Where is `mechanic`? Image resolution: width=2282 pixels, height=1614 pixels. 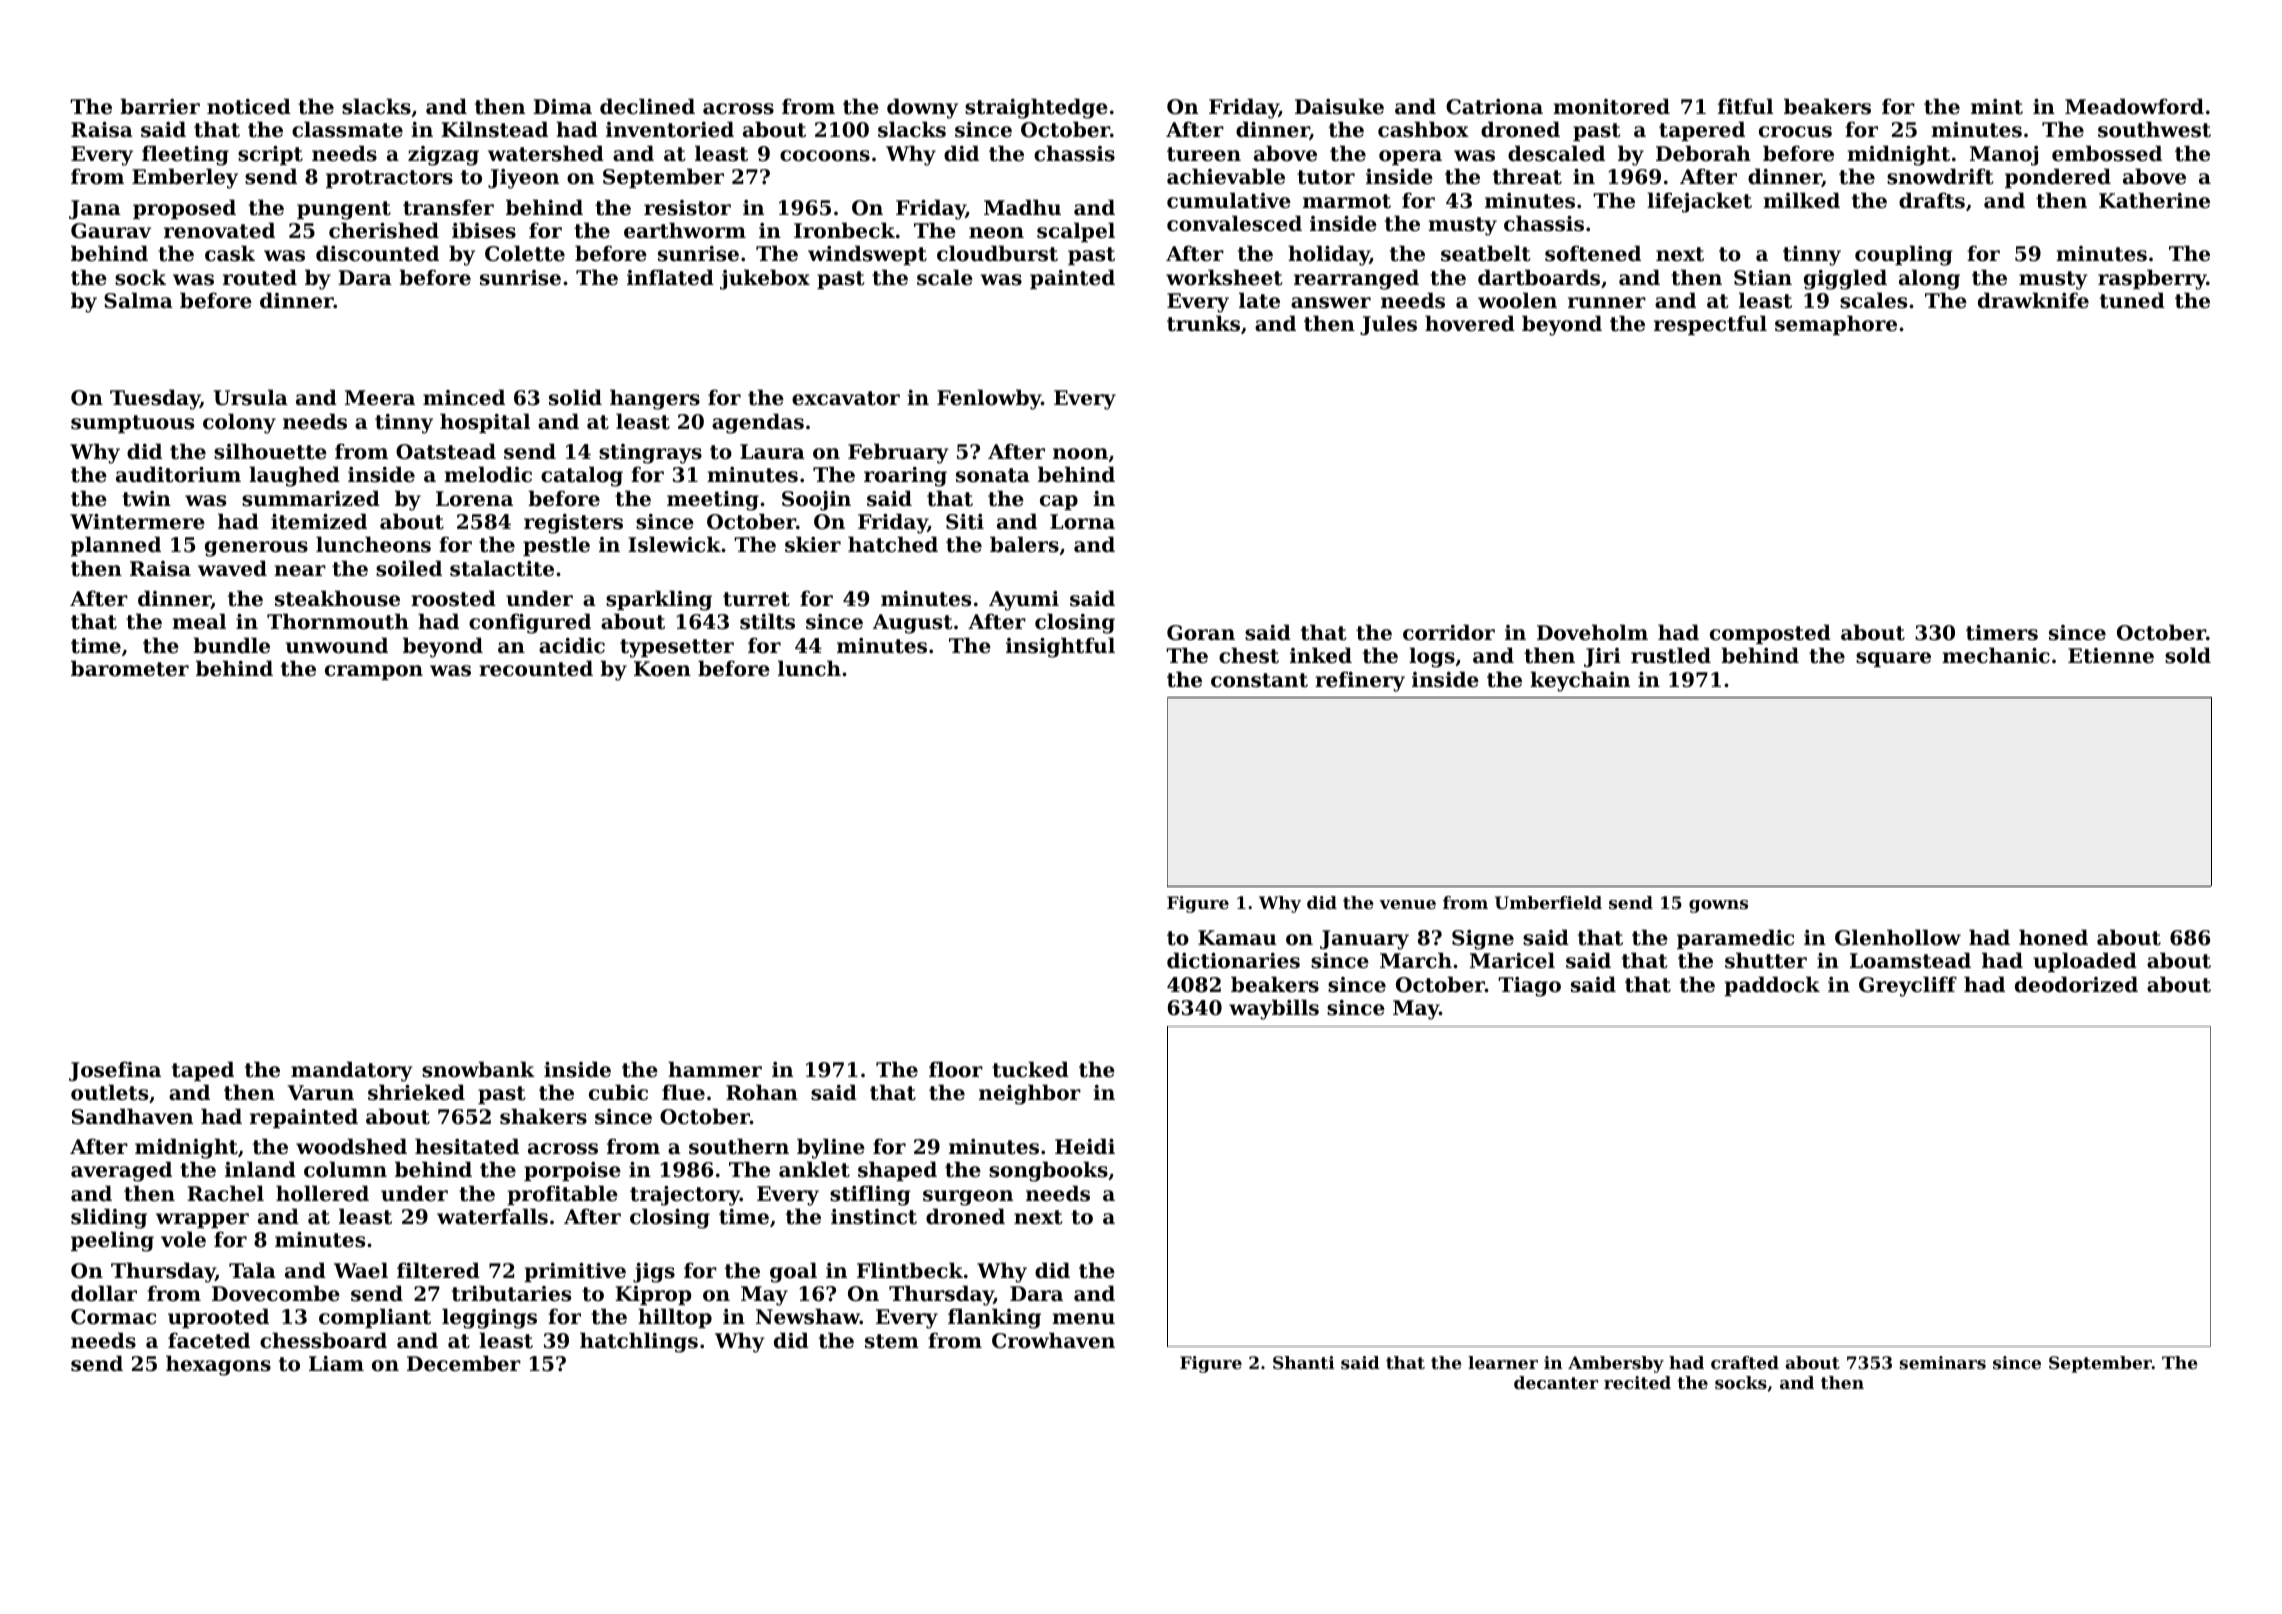 mechanic is located at coordinates (1996, 655).
